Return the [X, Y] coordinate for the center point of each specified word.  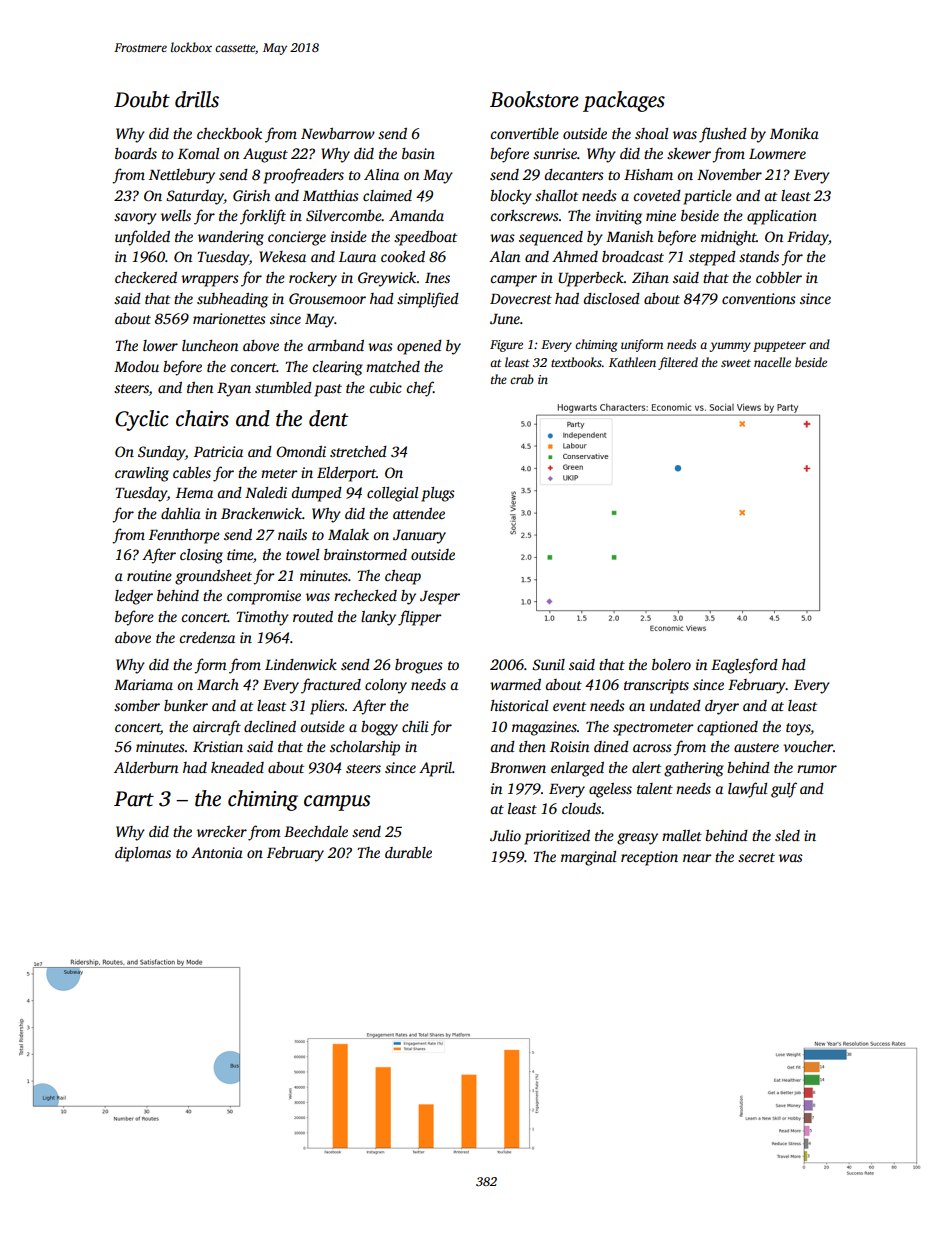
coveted [657, 195]
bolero [671, 664]
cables [192, 472]
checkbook [229, 133]
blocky [511, 197]
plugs [438, 494]
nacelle [772, 362]
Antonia [217, 852]
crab [522, 379]
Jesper [440, 598]
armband [335, 345]
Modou [136, 366]
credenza [207, 637]
